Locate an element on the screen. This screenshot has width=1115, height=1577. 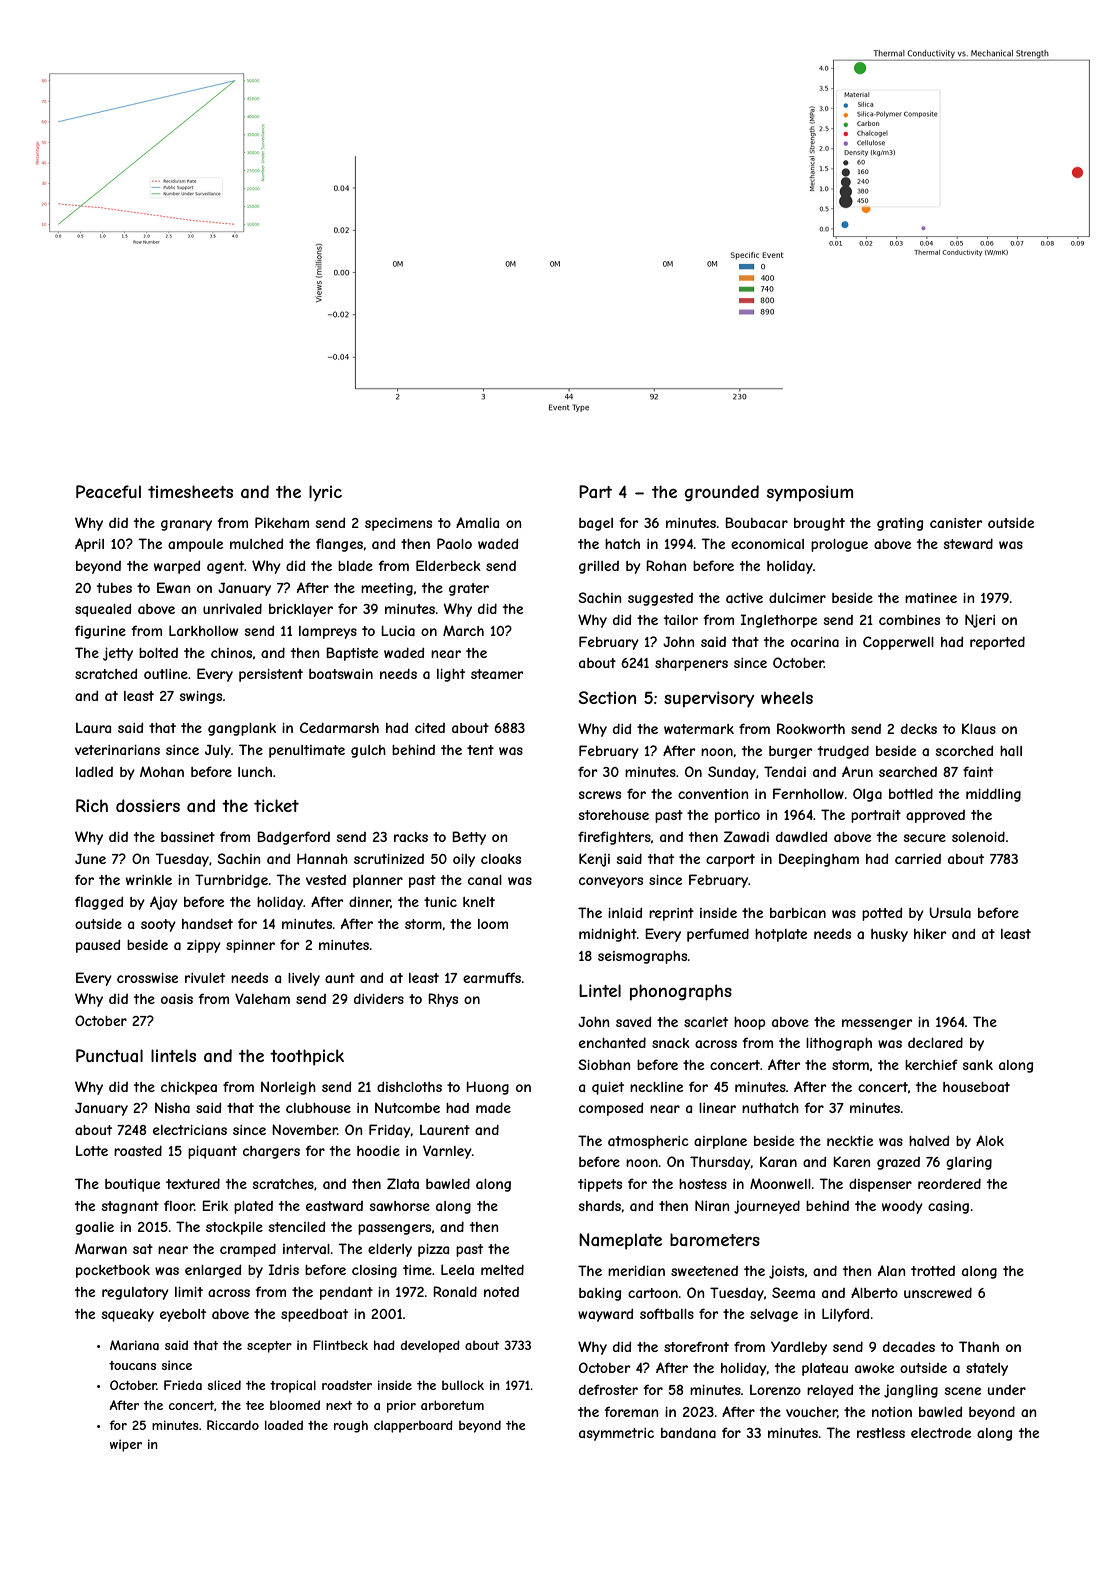
mulched is located at coordinates (256, 543).
